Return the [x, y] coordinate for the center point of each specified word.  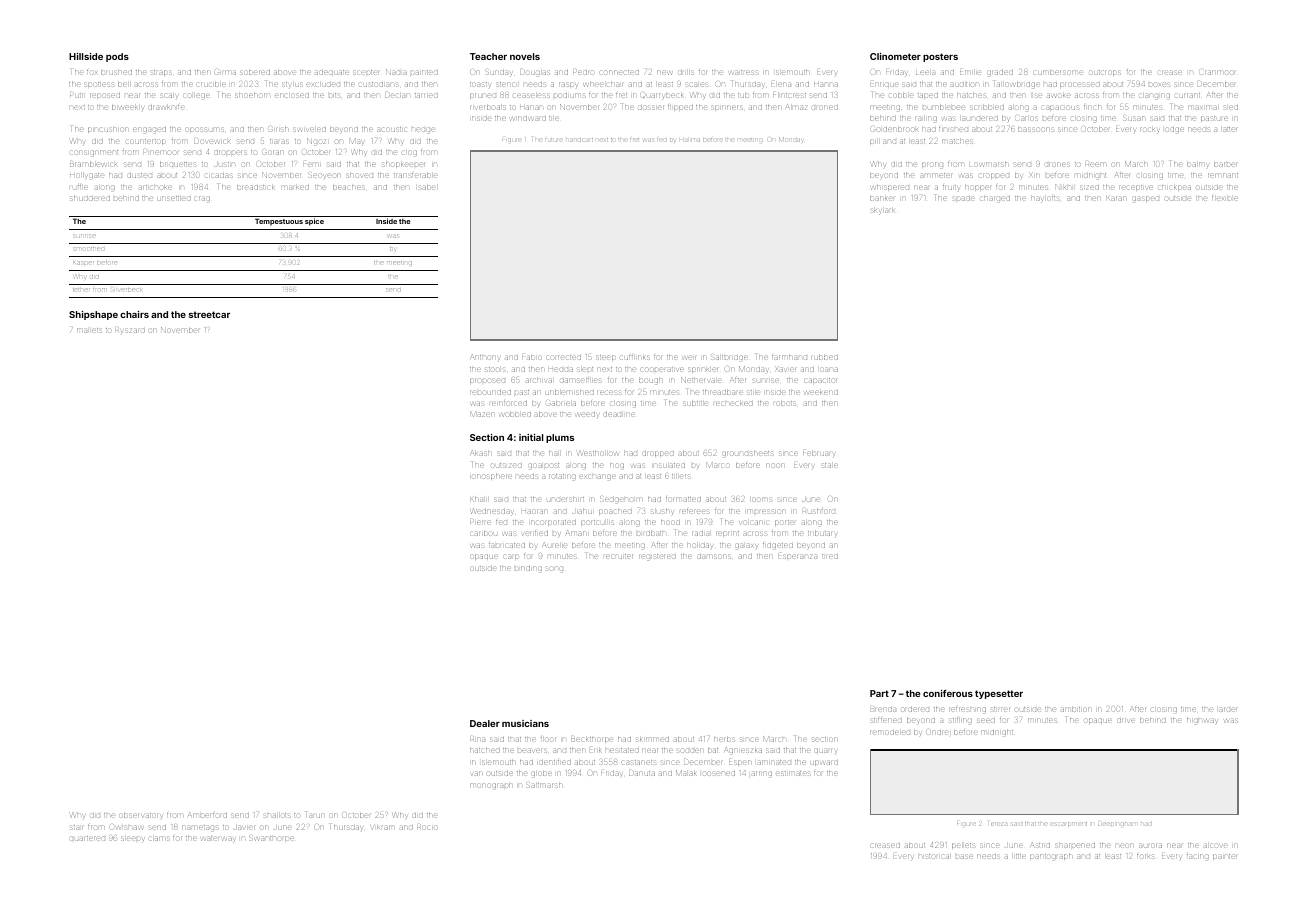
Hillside [86, 56]
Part [879, 693]
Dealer [485, 723]
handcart [579, 140]
